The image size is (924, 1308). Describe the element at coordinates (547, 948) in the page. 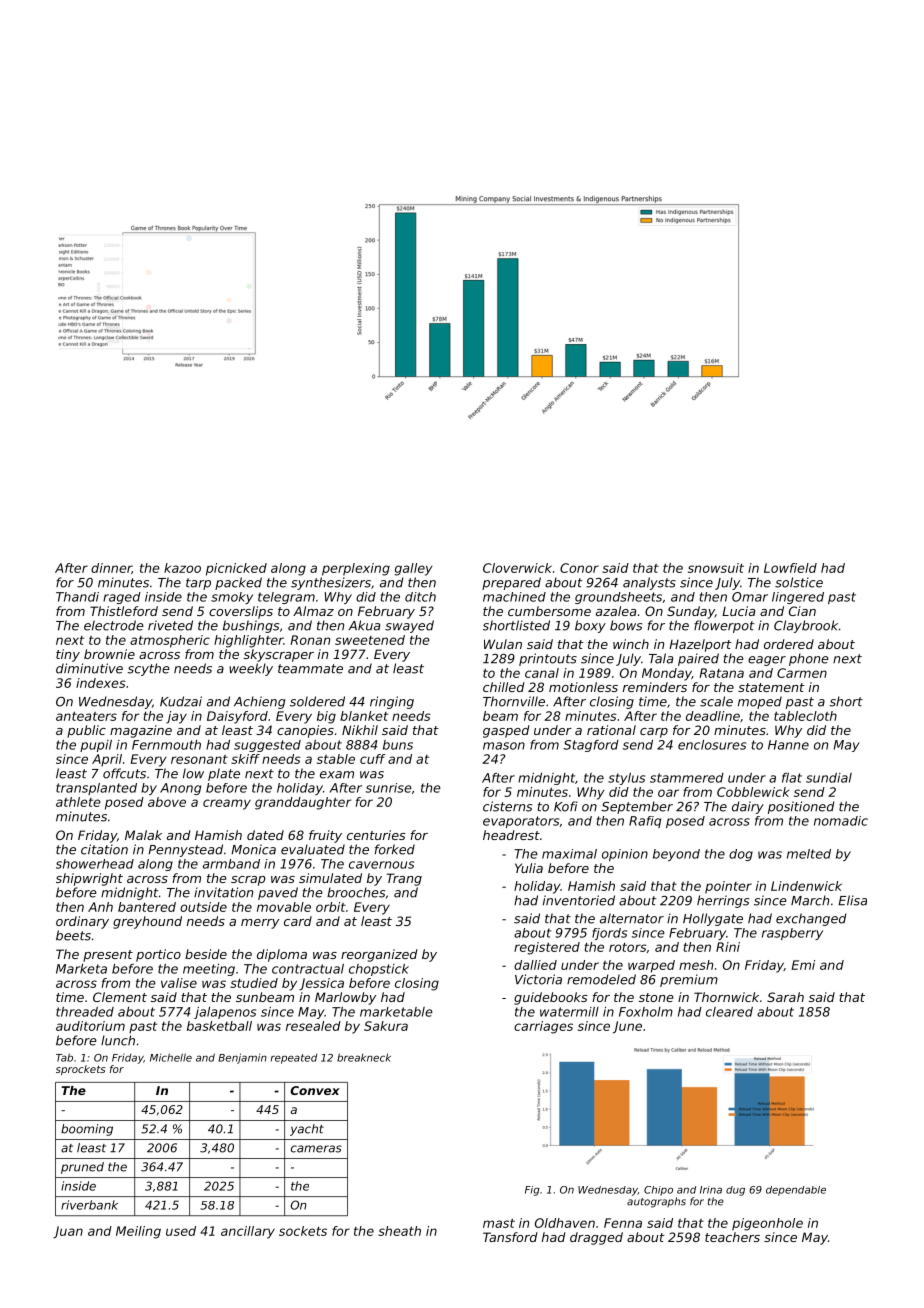

I see `registered` at that location.
